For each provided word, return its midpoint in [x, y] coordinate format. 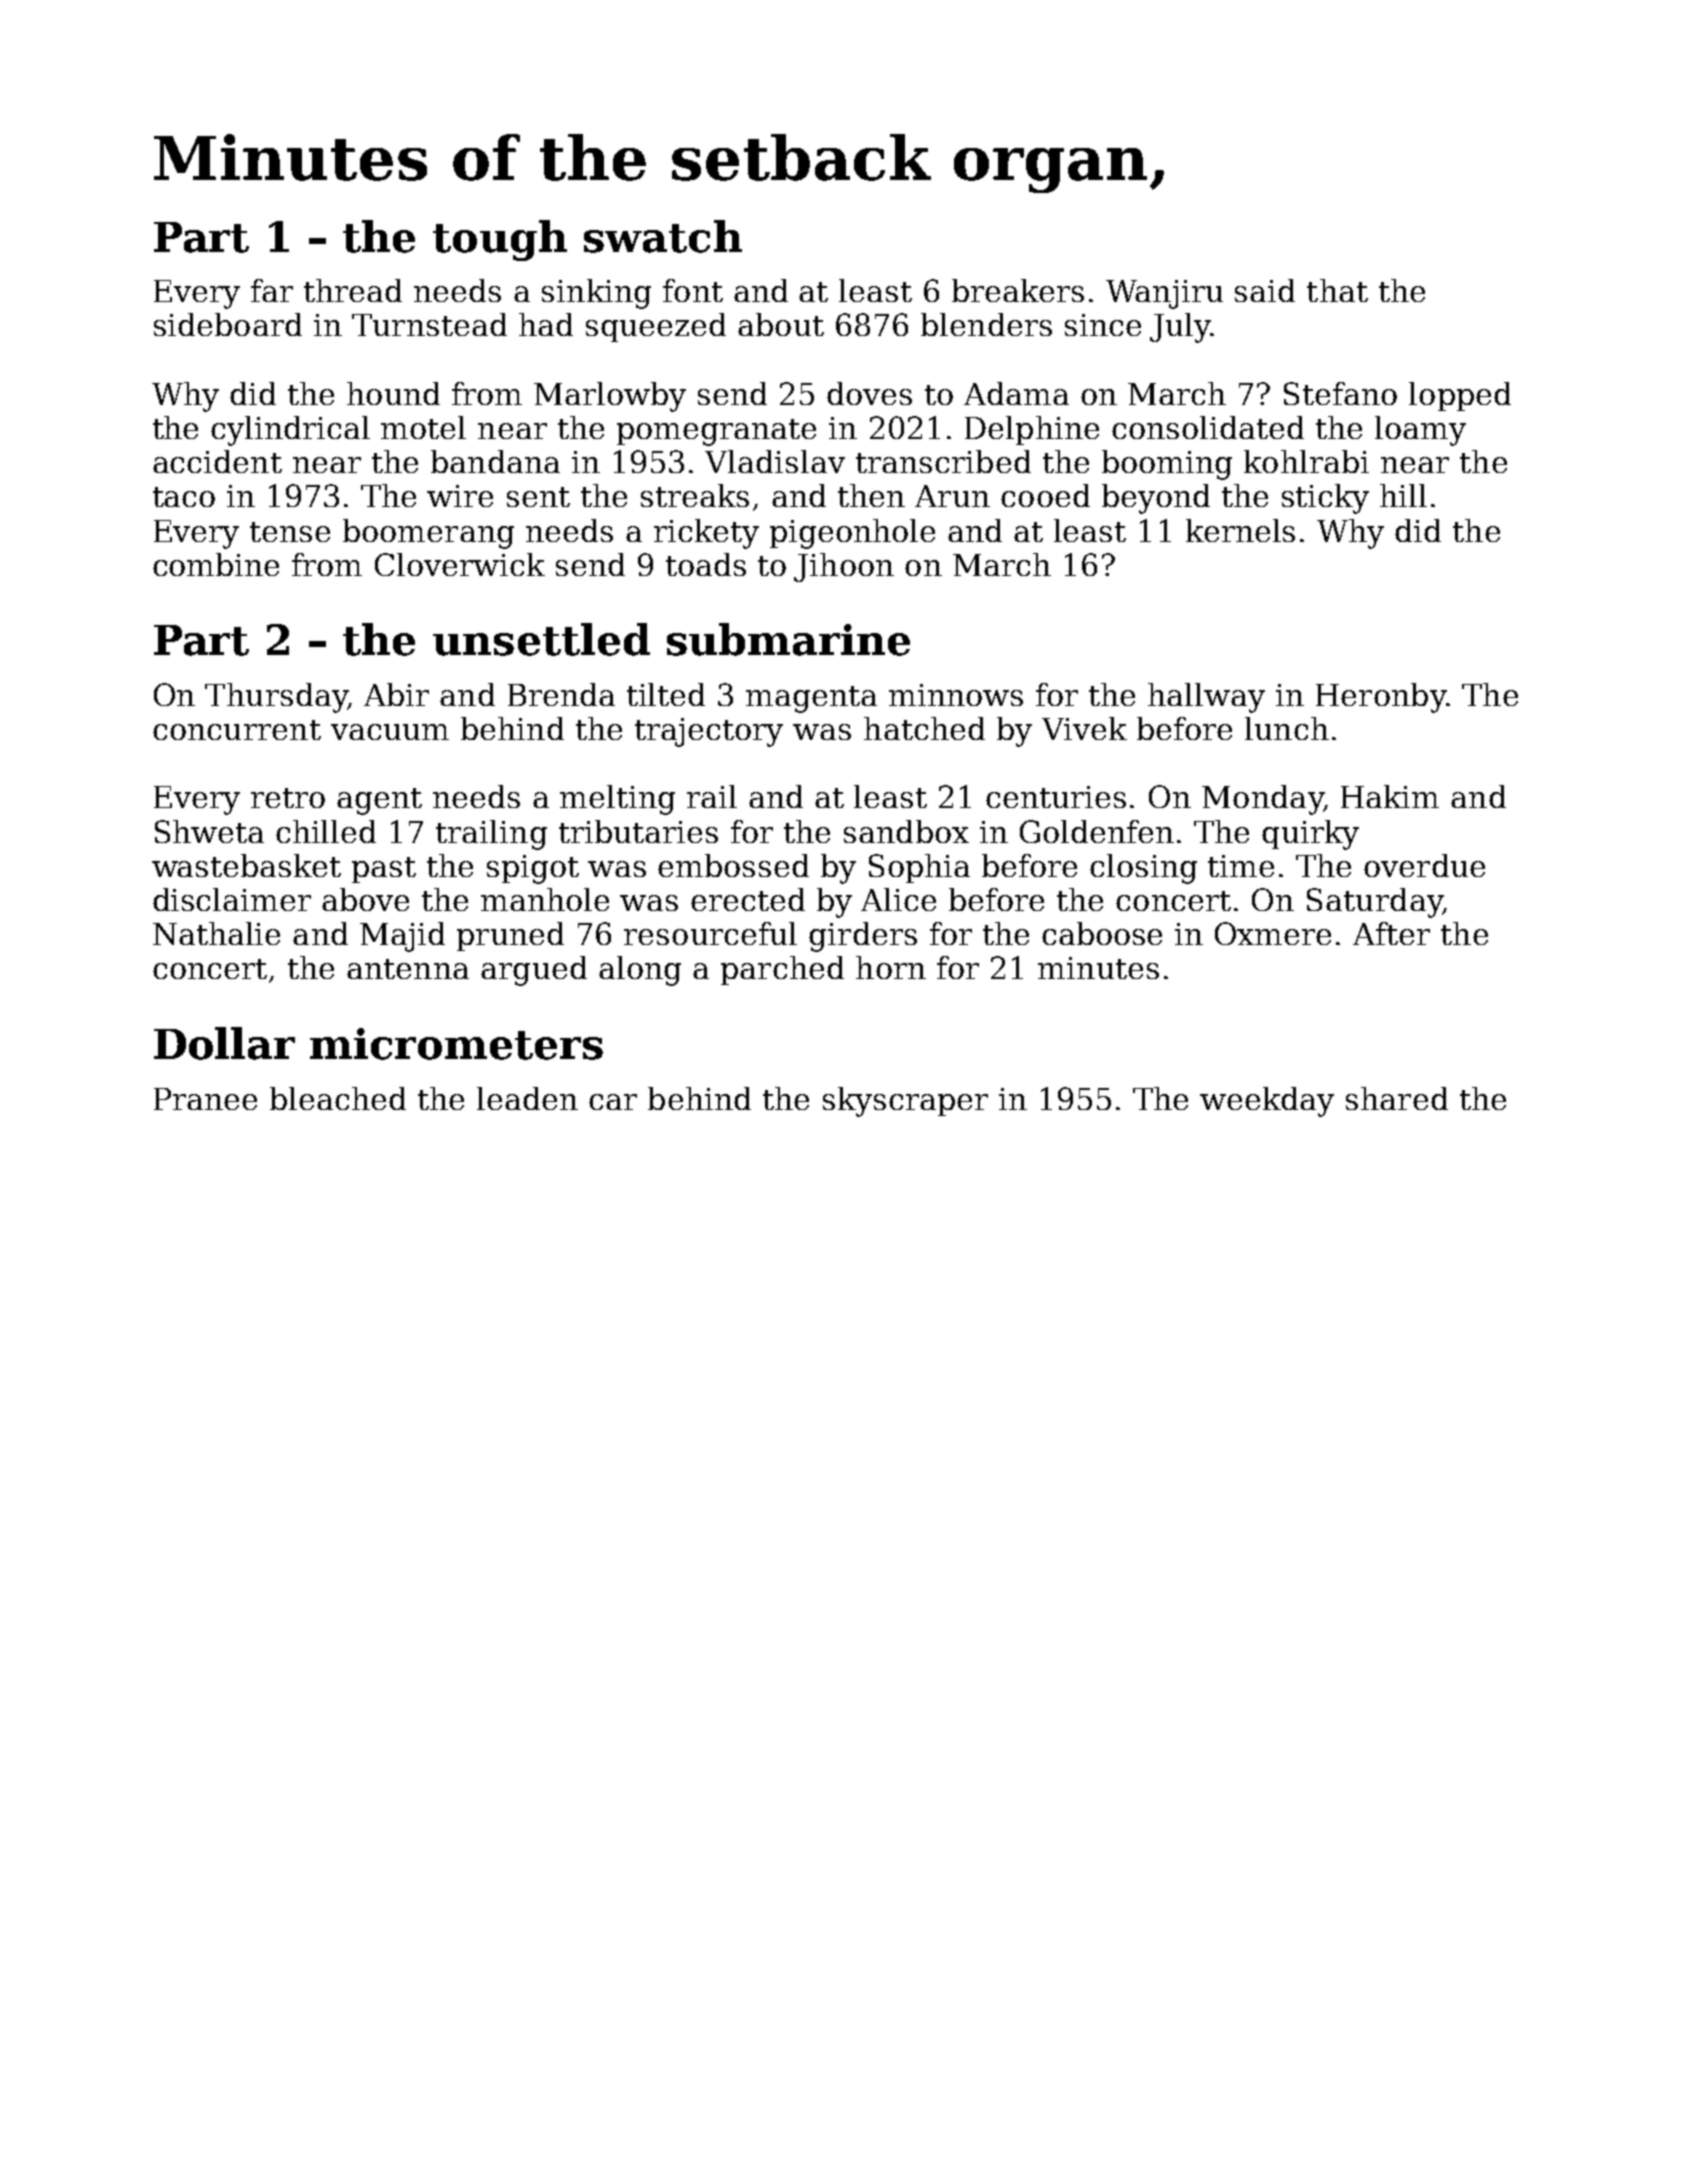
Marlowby [610, 397]
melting [617, 800]
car [613, 1102]
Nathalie [216, 933]
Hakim [1390, 796]
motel [423, 427]
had [546, 324]
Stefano [1340, 393]
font [693, 290]
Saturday [1374, 903]
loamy [1420, 431]
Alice [898, 899]
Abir [396, 694]
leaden [527, 1098]
